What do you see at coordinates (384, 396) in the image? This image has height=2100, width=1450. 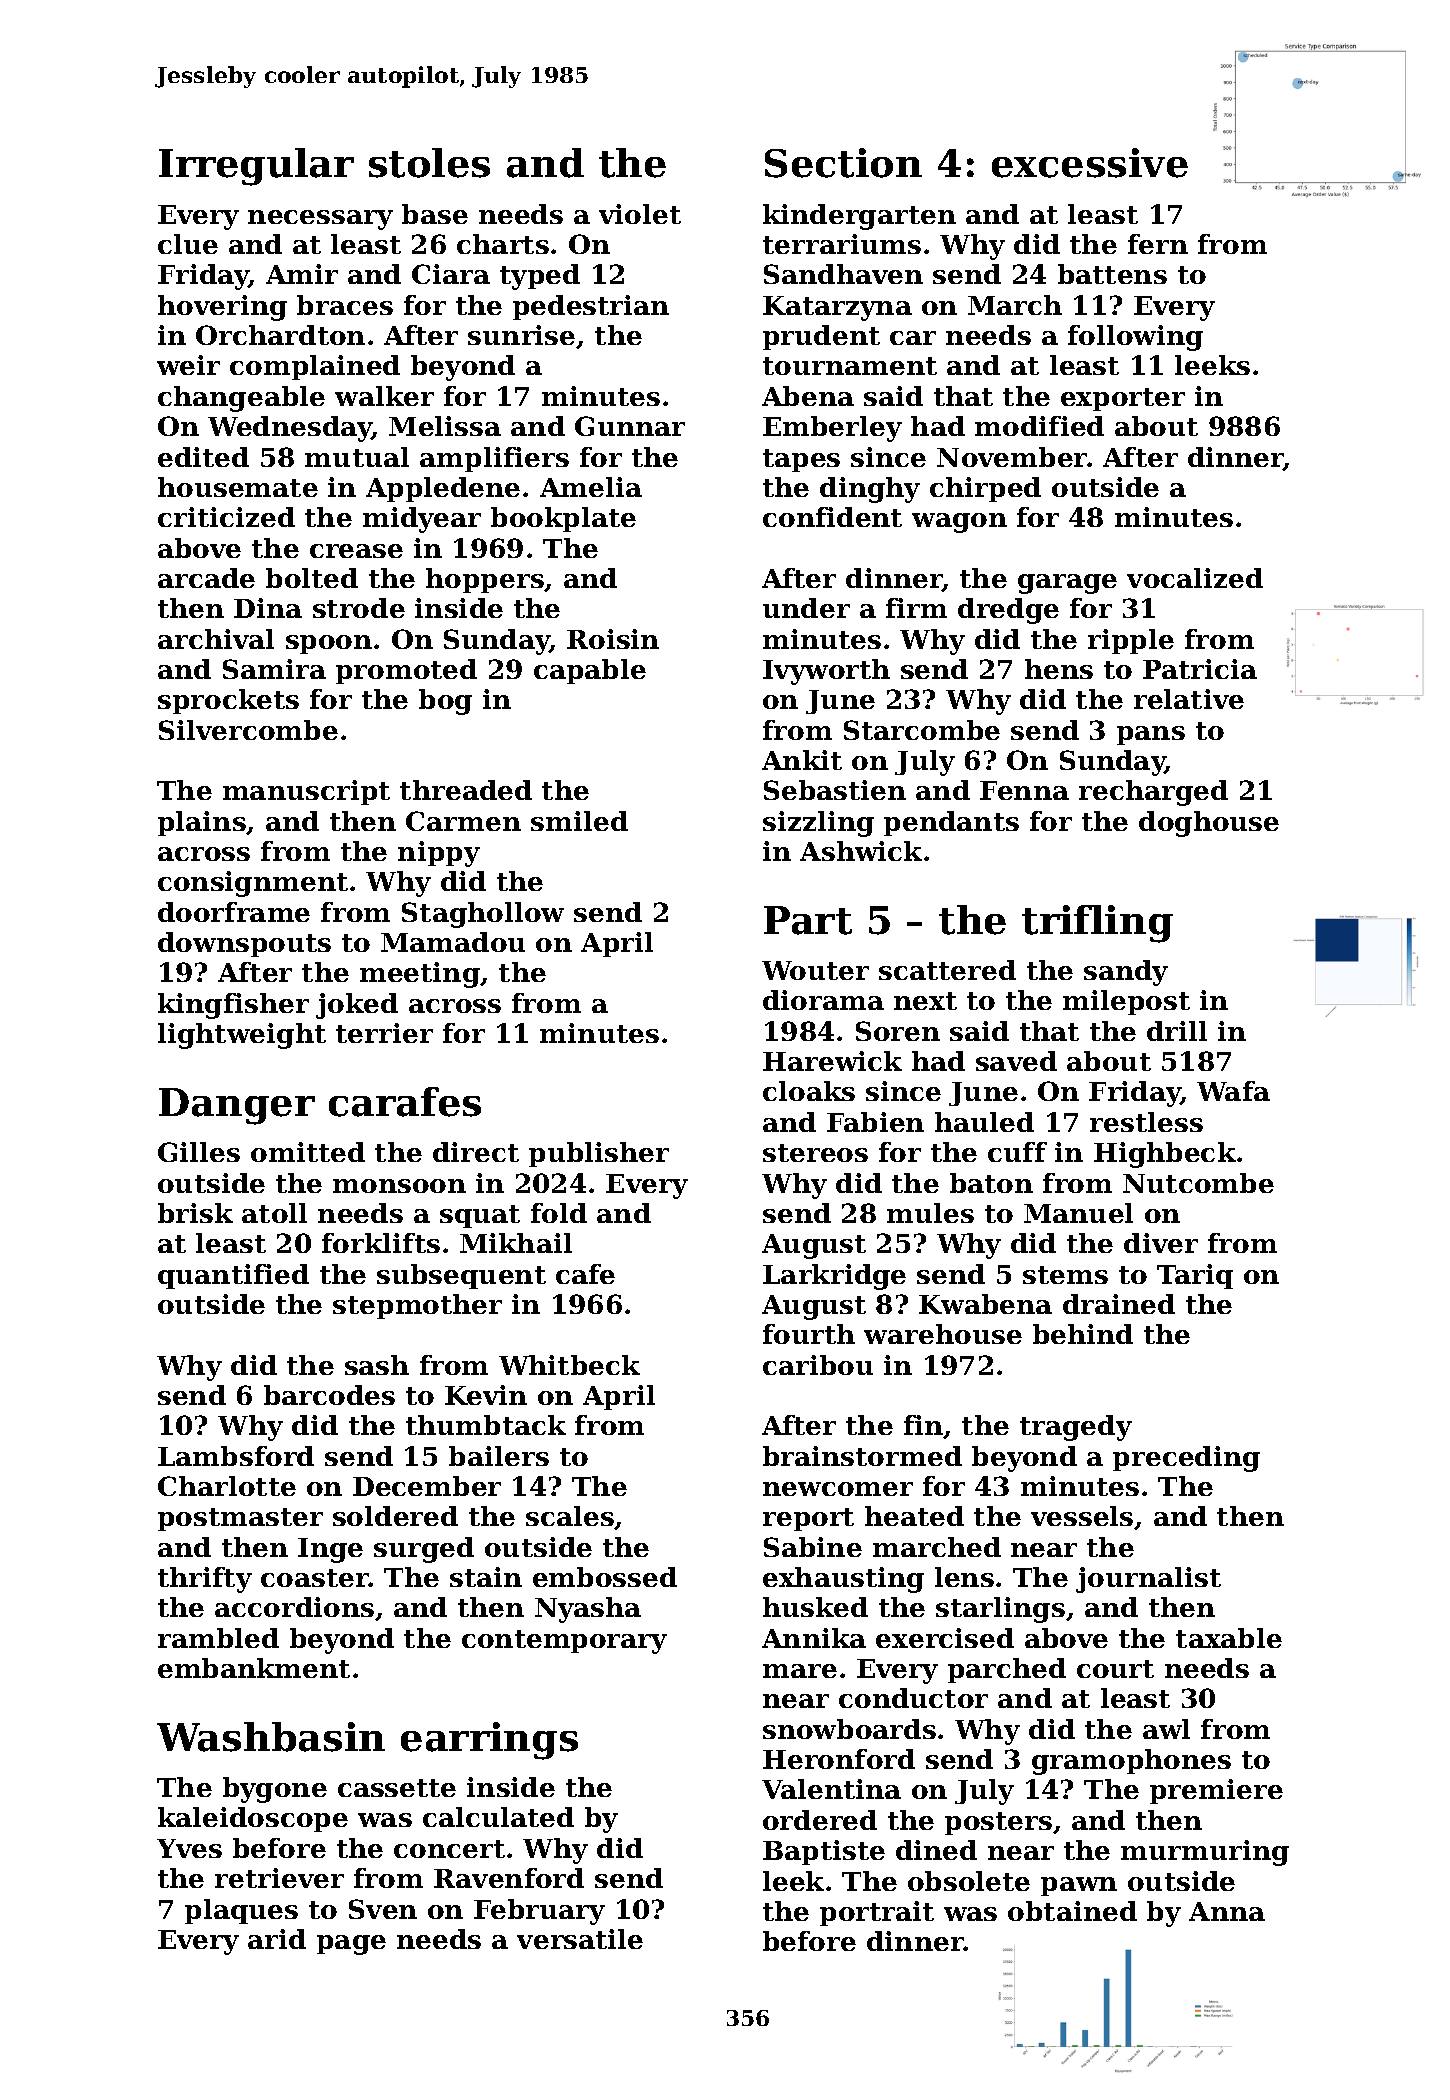 I see `walker` at bounding box center [384, 396].
